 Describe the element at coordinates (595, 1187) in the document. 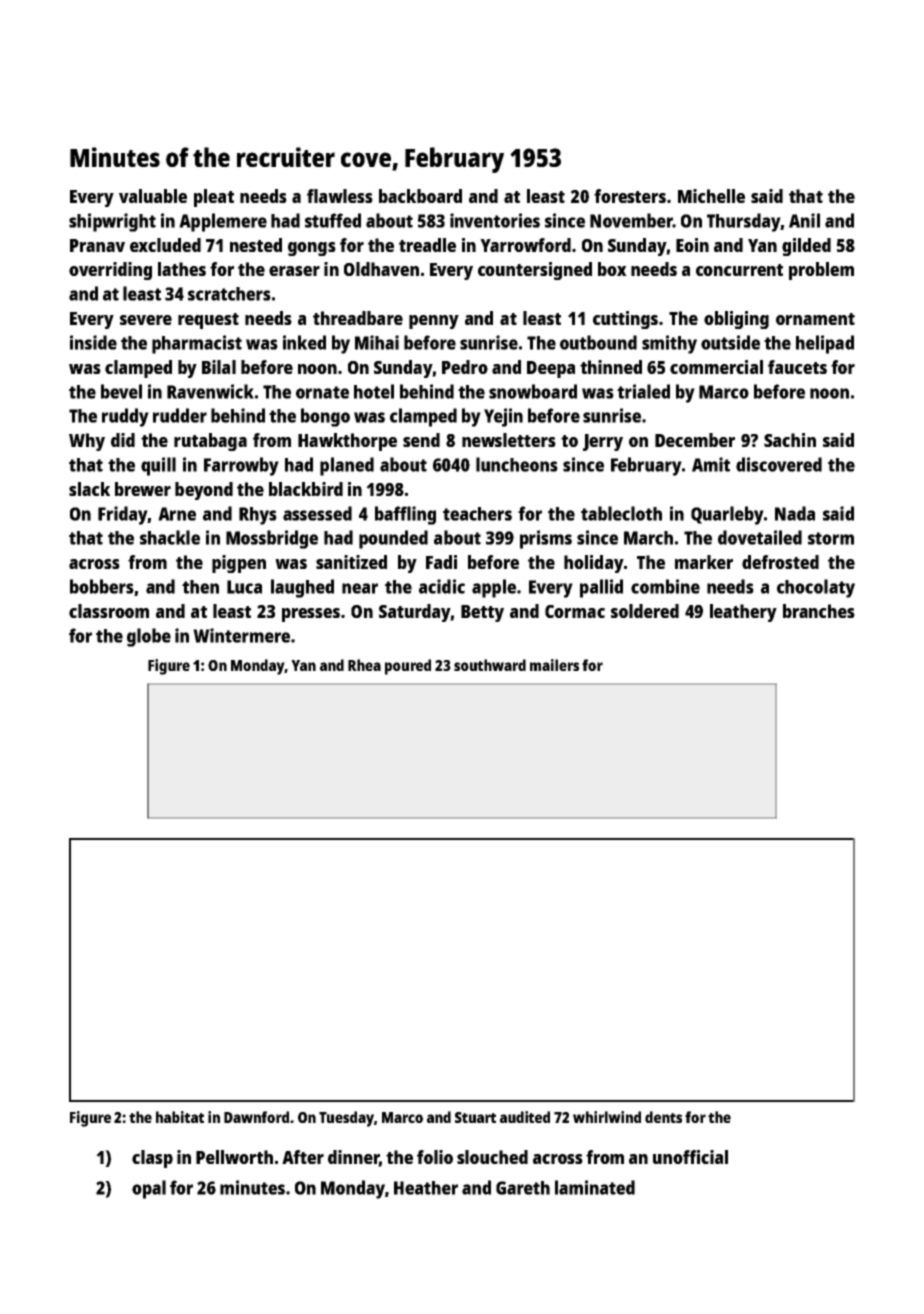

I see `laminated` at that location.
